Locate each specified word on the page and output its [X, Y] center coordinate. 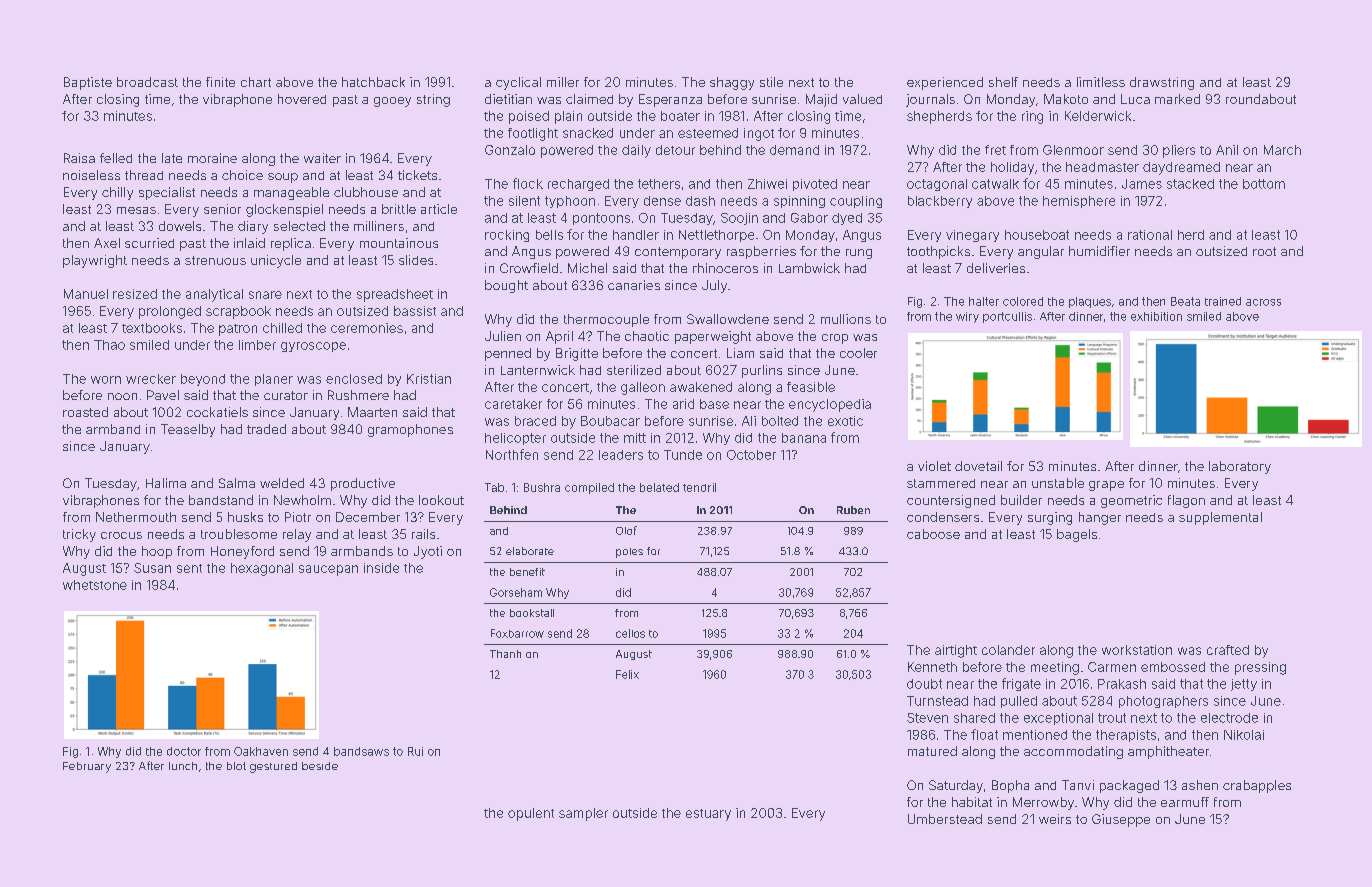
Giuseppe [1121, 820]
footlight [533, 134]
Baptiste [88, 83]
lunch [183, 766]
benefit [527, 572]
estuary [708, 815]
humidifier [1099, 251]
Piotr [298, 517]
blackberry [940, 202]
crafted [1228, 650]
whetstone [95, 585]
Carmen [1112, 667]
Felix [627, 674]
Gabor [809, 218]
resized [135, 294]
